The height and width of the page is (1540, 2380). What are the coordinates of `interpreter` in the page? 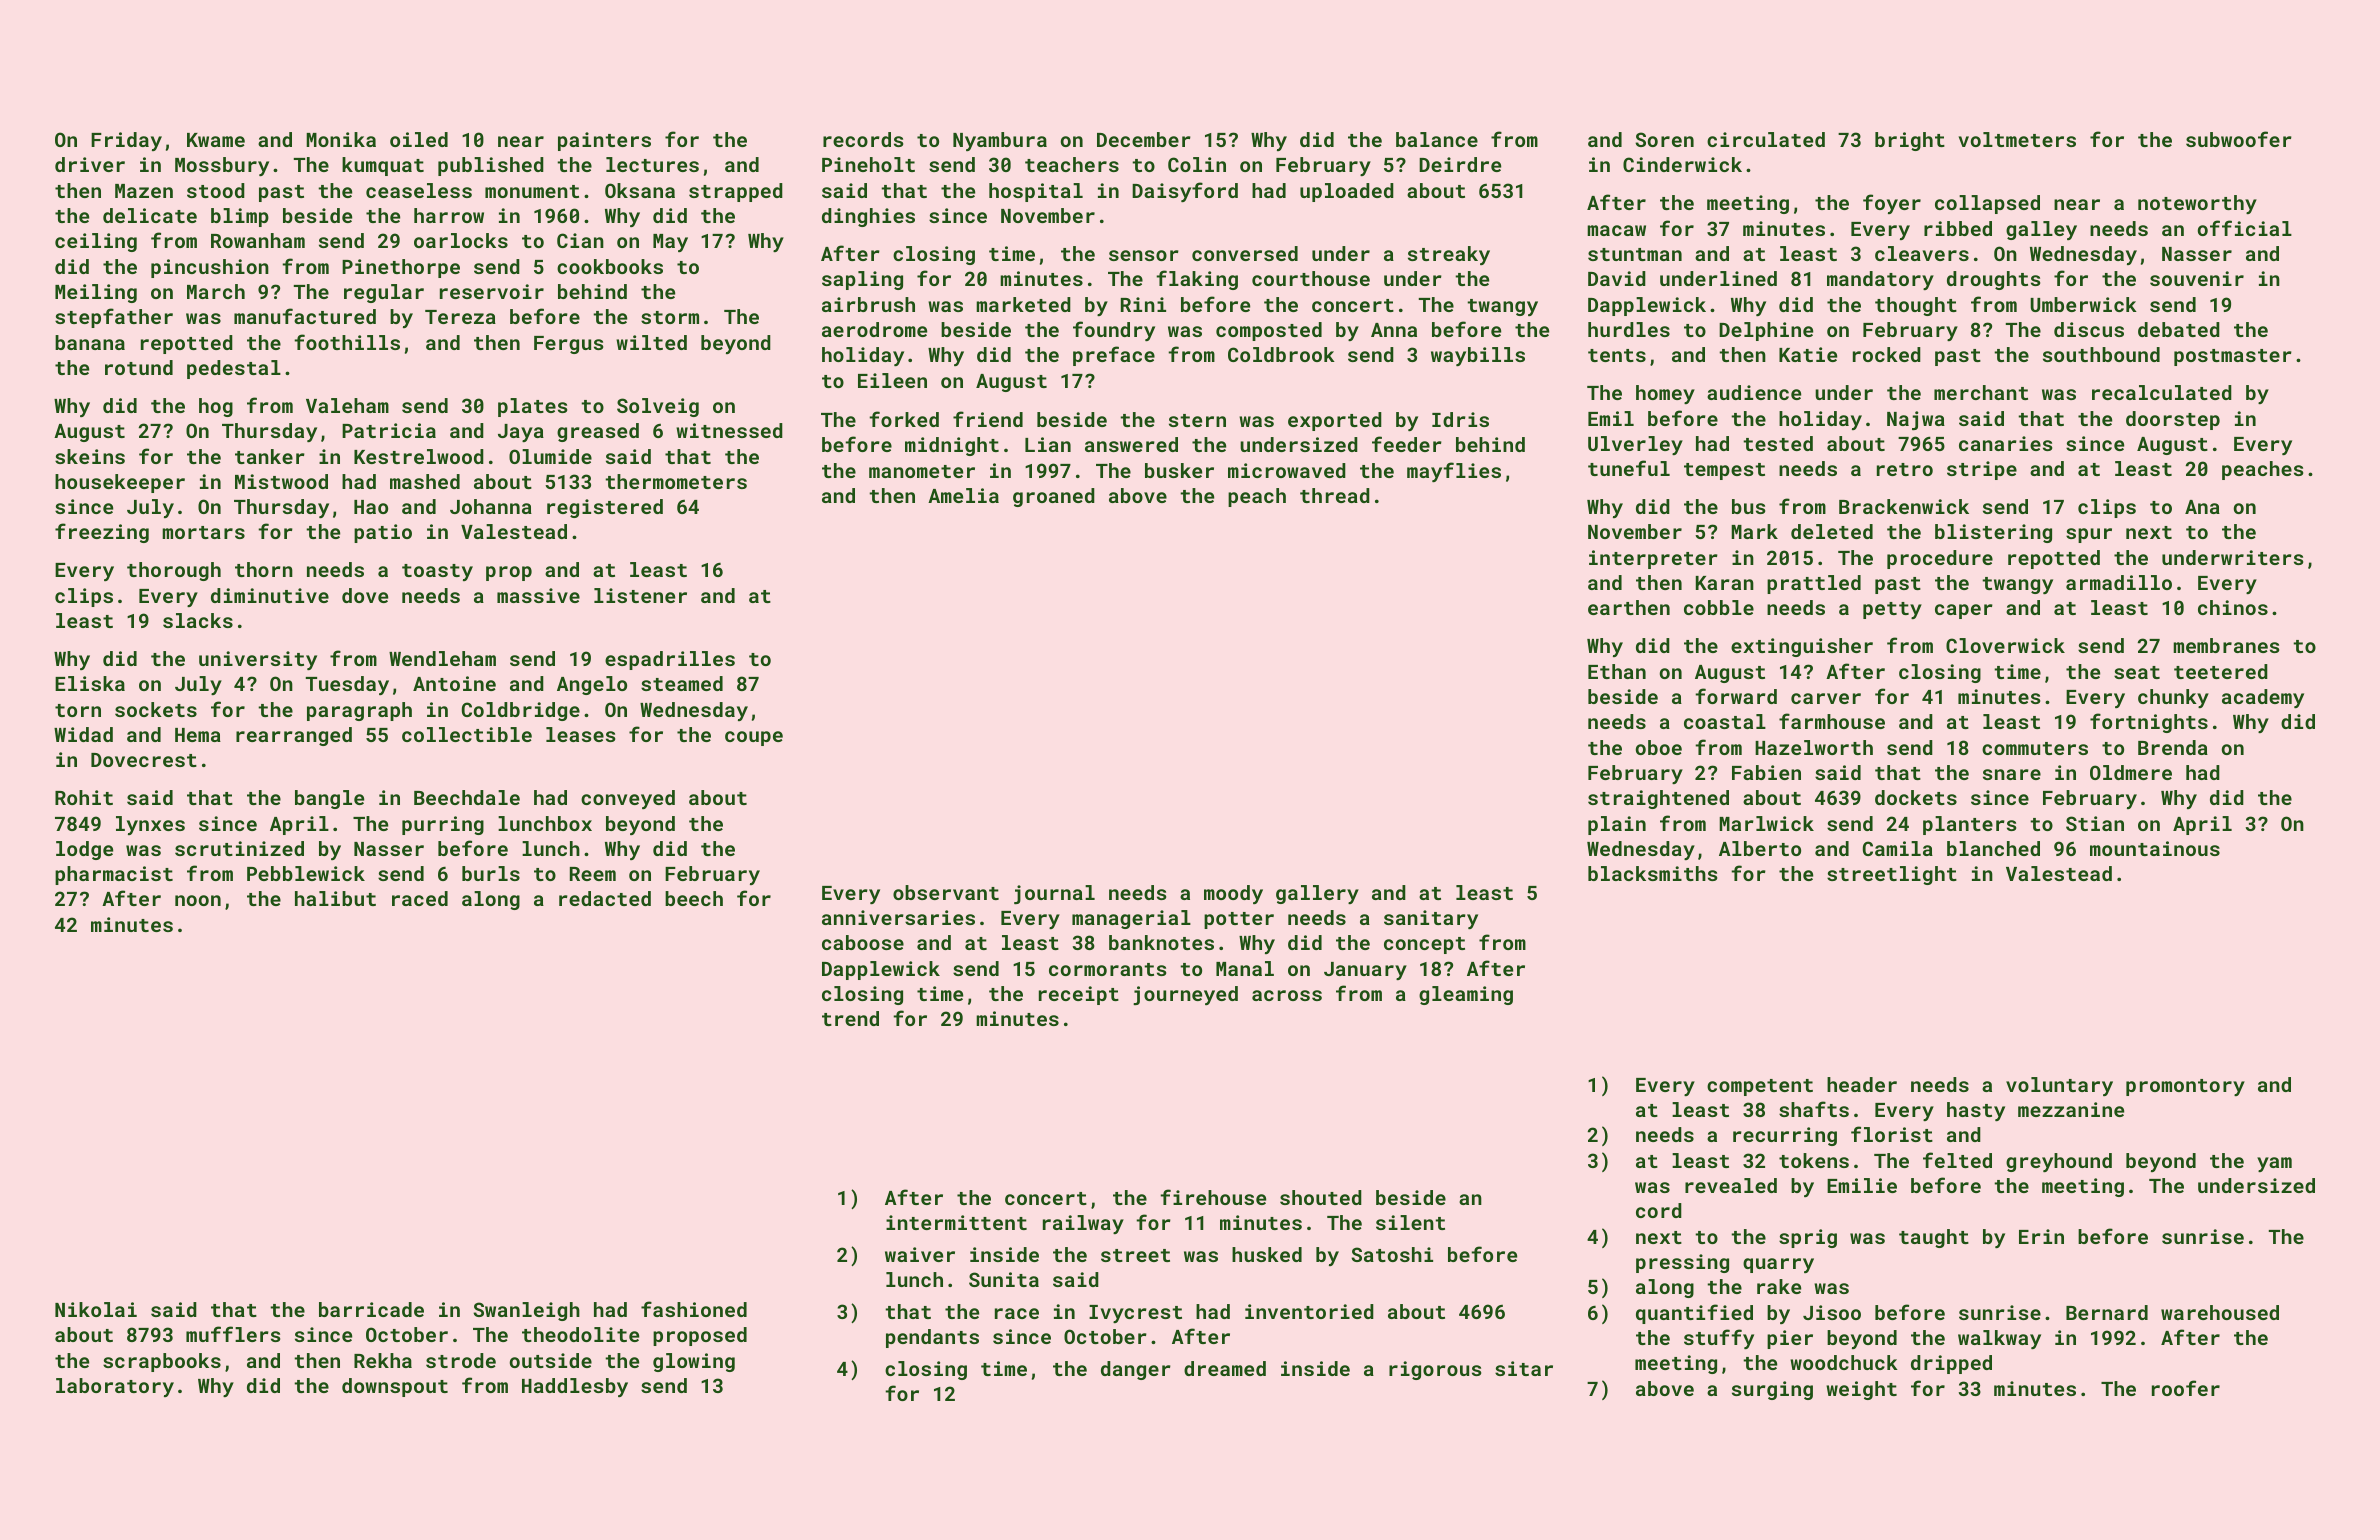 It's located at (1653, 559).
